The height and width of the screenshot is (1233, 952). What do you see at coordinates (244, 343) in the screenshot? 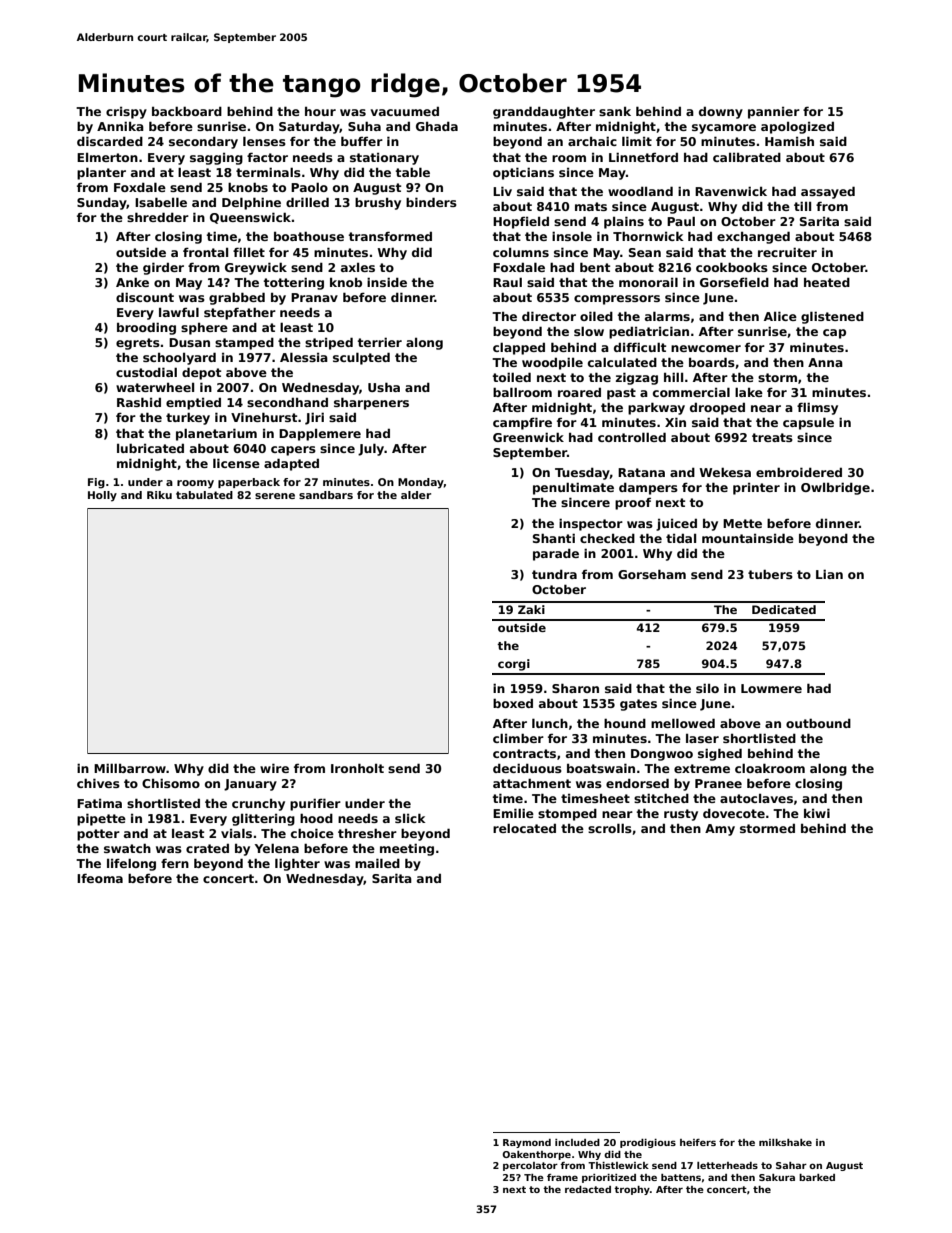
I see `stamped` at bounding box center [244, 343].
